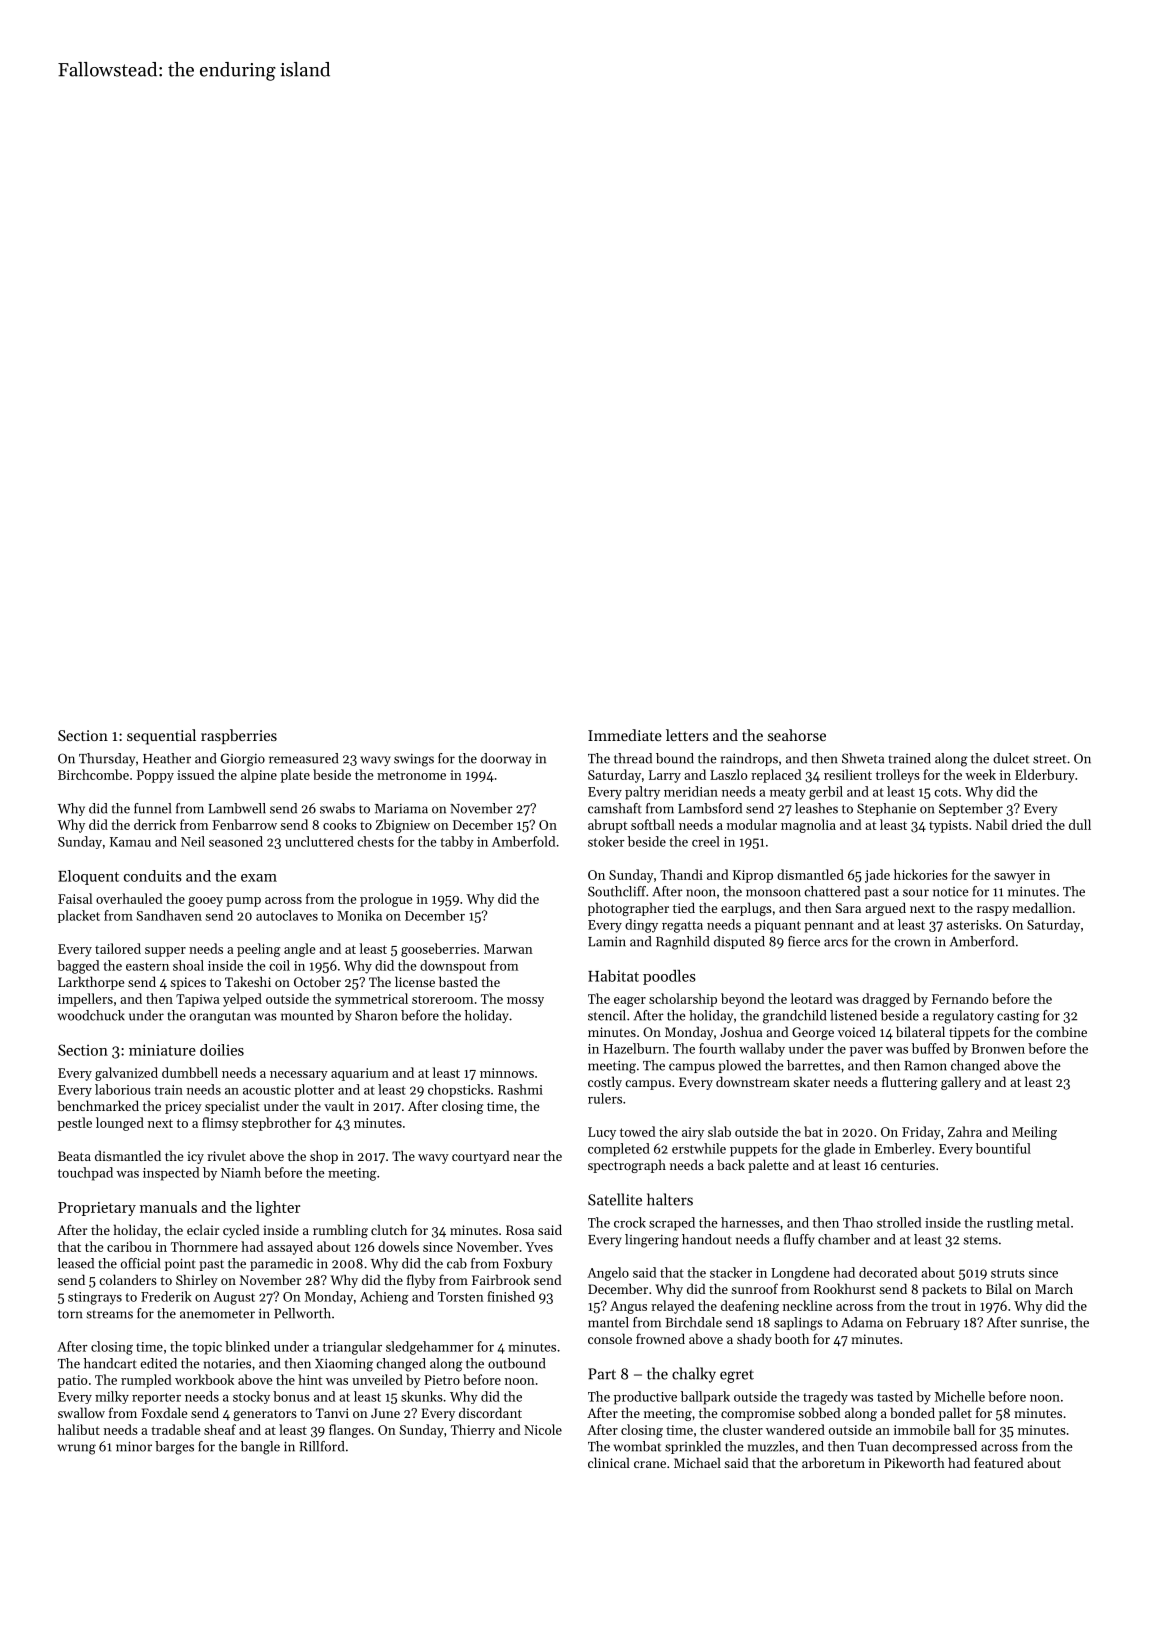 Image resolution: width=1150 pixels, height=1627 pixels. I want to click on downstream, so click(753, 1081).
